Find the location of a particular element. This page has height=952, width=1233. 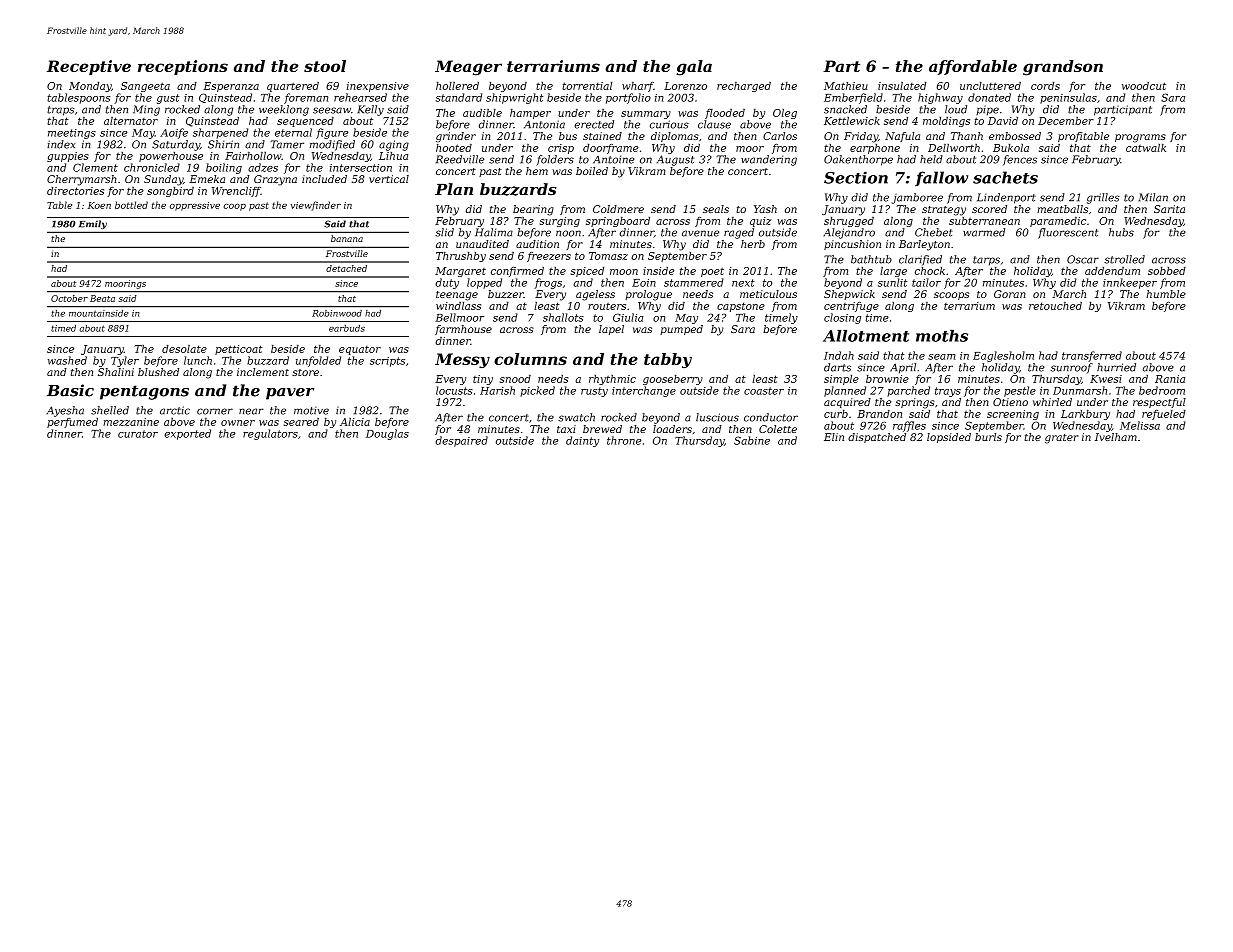

tabby is located at coordinates (668, 360).
